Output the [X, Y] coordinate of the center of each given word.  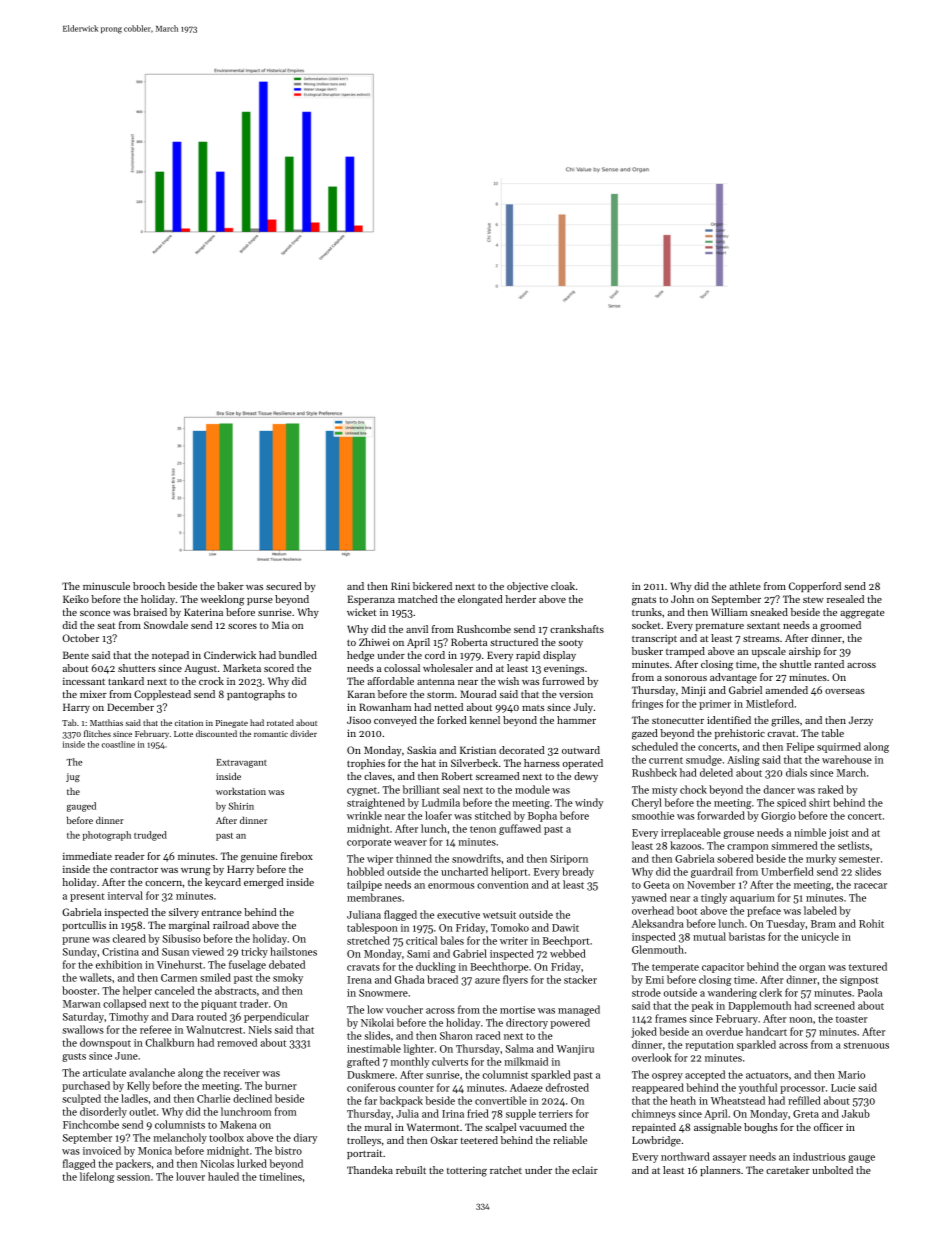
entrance [221, 913]
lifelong [97, 1177]
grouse [738, 835]
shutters [137, 668]
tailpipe [364, 885]
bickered [432, 586]
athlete [745, 586]
